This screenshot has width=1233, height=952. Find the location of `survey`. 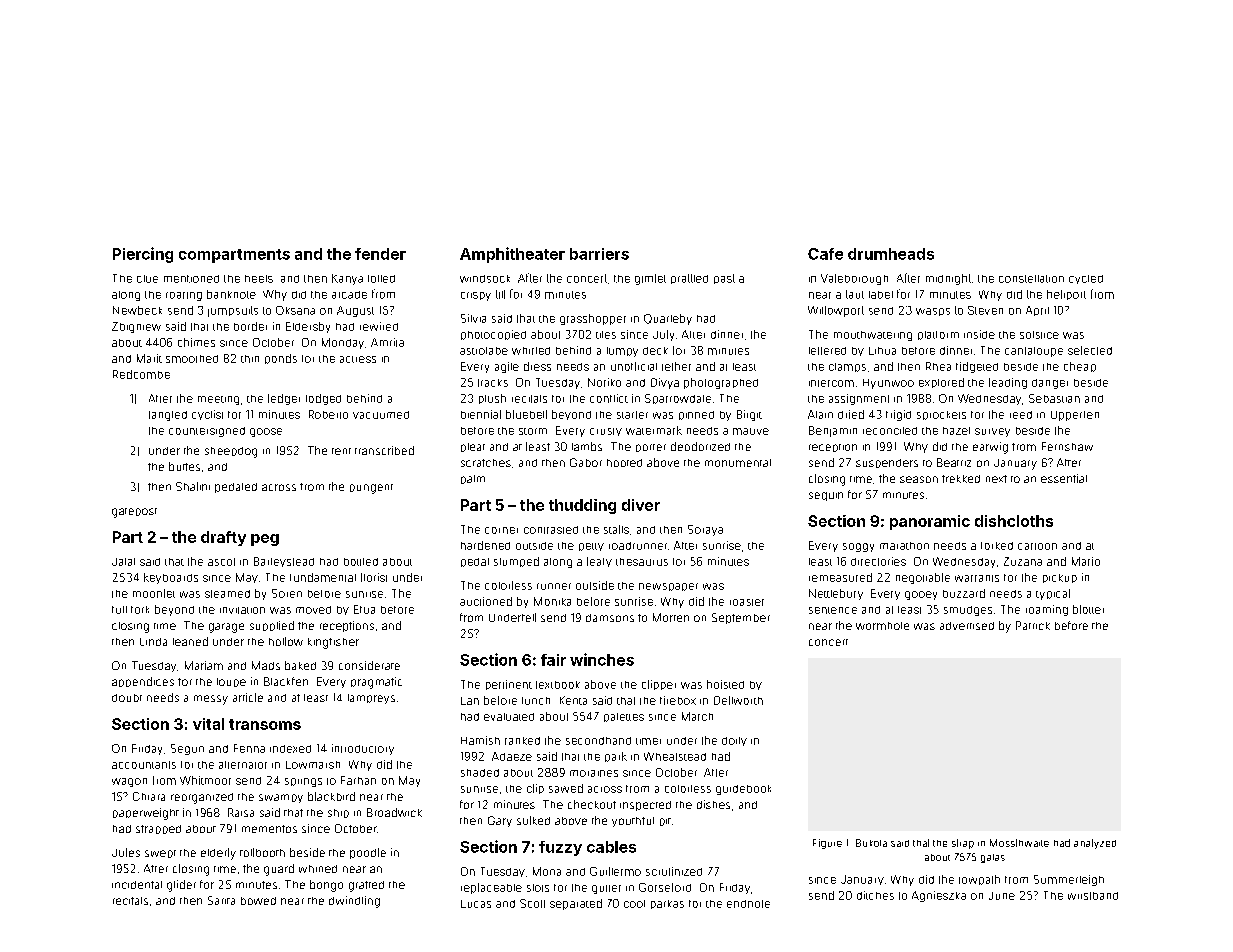

survey is located at coordinates (992, 432).
